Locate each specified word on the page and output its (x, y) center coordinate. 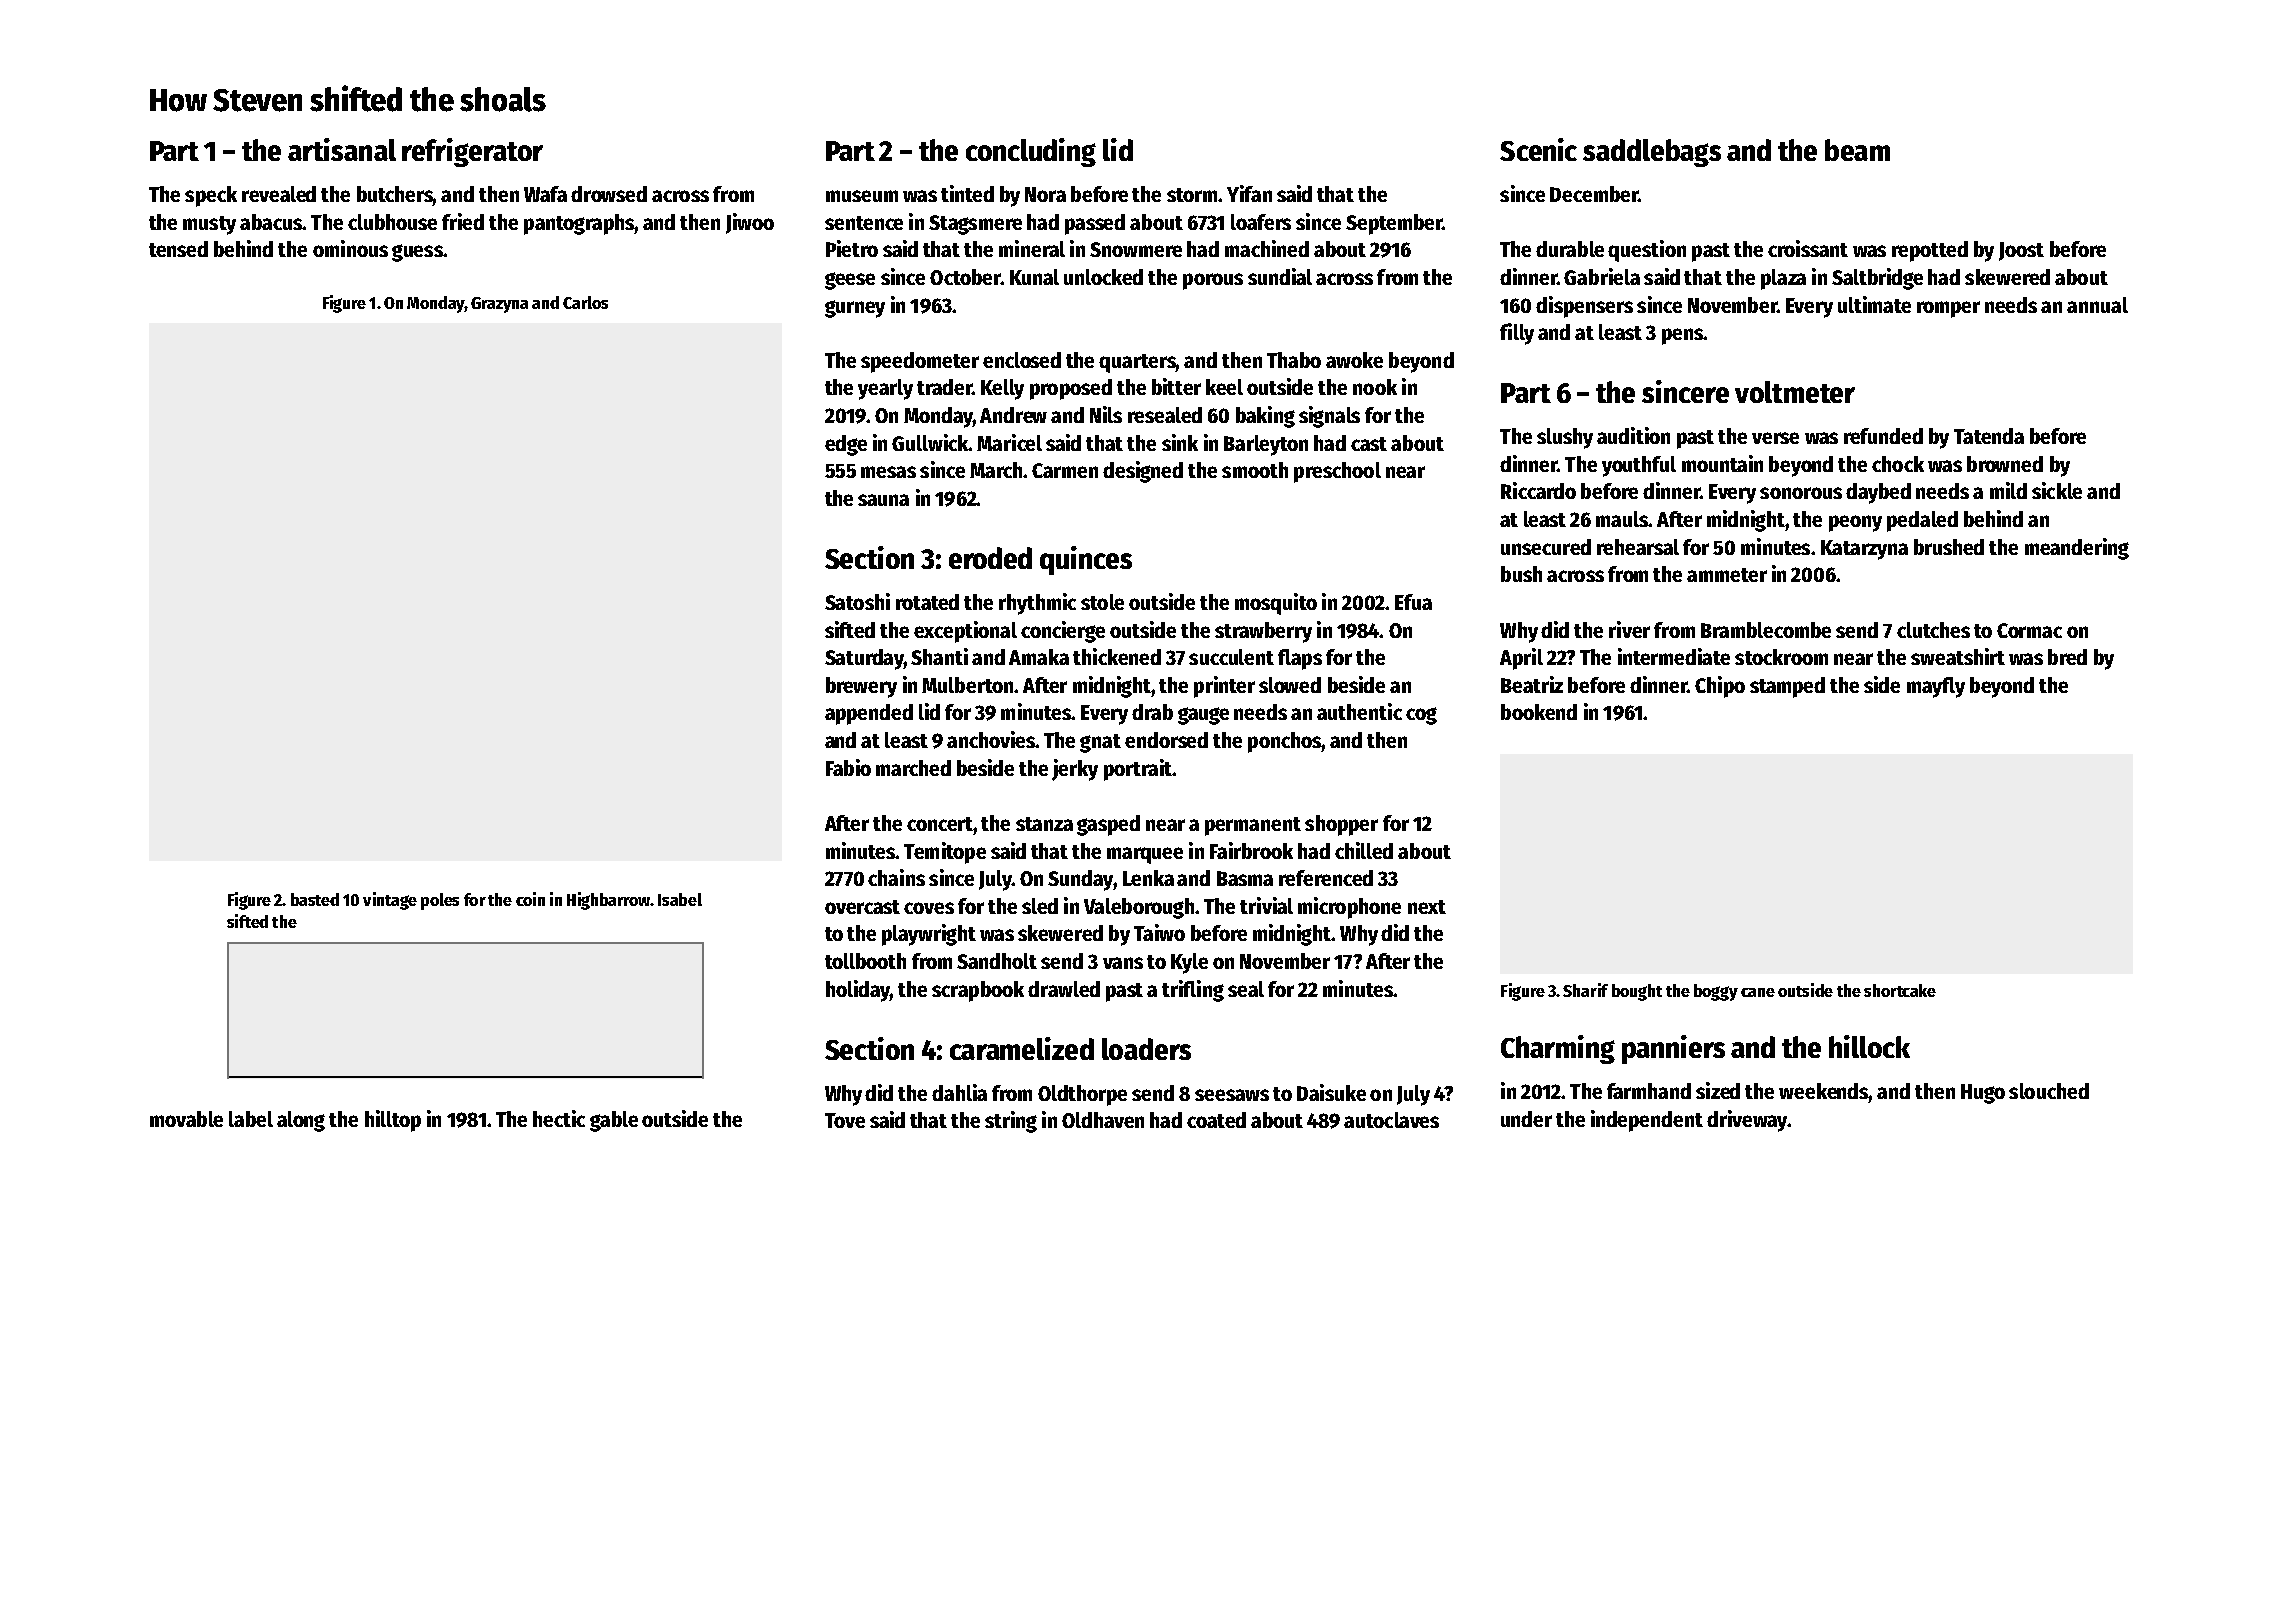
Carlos (585, 302)
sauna (883, 500)
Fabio (848, 767)
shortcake (1900, 990)
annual (2097, 305)
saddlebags (1652, 153)
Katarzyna (1864, 550)
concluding (1031, 152)
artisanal (342, 149)
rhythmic (1037, 604)
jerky (1075, 770)
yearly (885, 389)
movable (186, 1119)
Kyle (1189, 963)
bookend (1539, 712)
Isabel (680, 899)
